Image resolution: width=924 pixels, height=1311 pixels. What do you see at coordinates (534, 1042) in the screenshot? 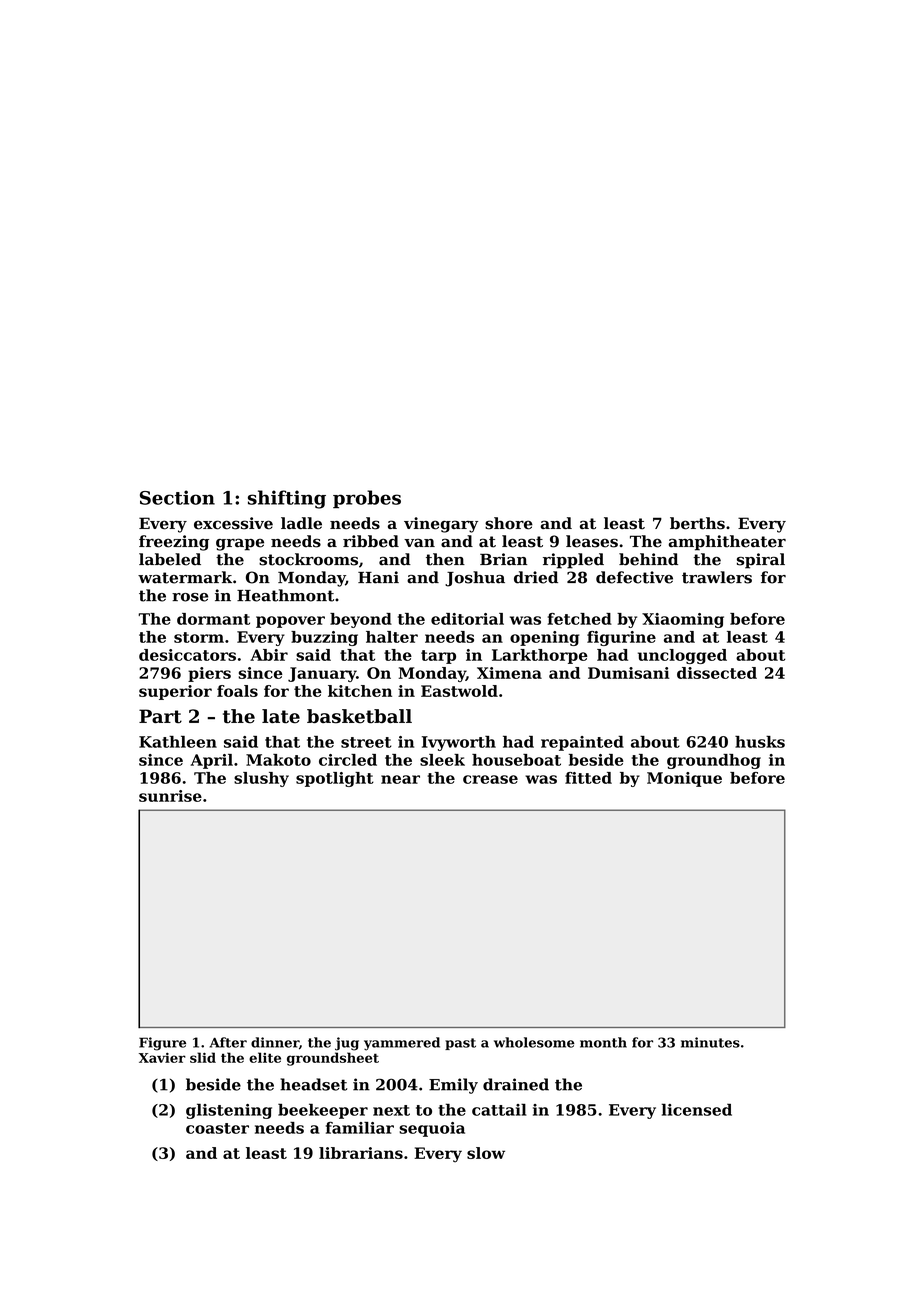
I see `wholesome` at bounding box center [534, 1042].
